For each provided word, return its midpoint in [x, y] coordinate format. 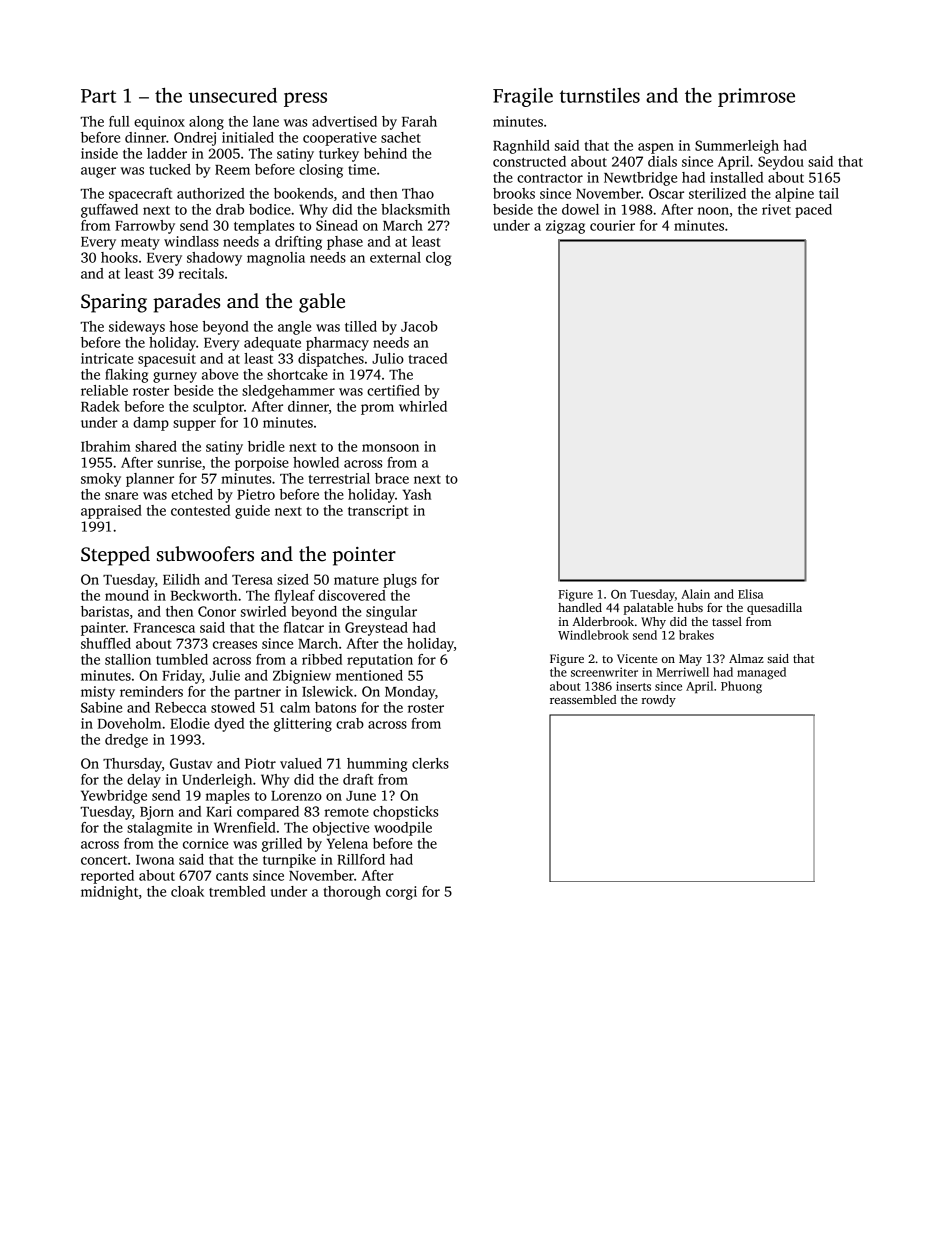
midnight [109, 893]
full [119, 121]
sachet [401, 137]
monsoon [390, 448]
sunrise [179, 462]
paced [813, 211]
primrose [756, 97]
